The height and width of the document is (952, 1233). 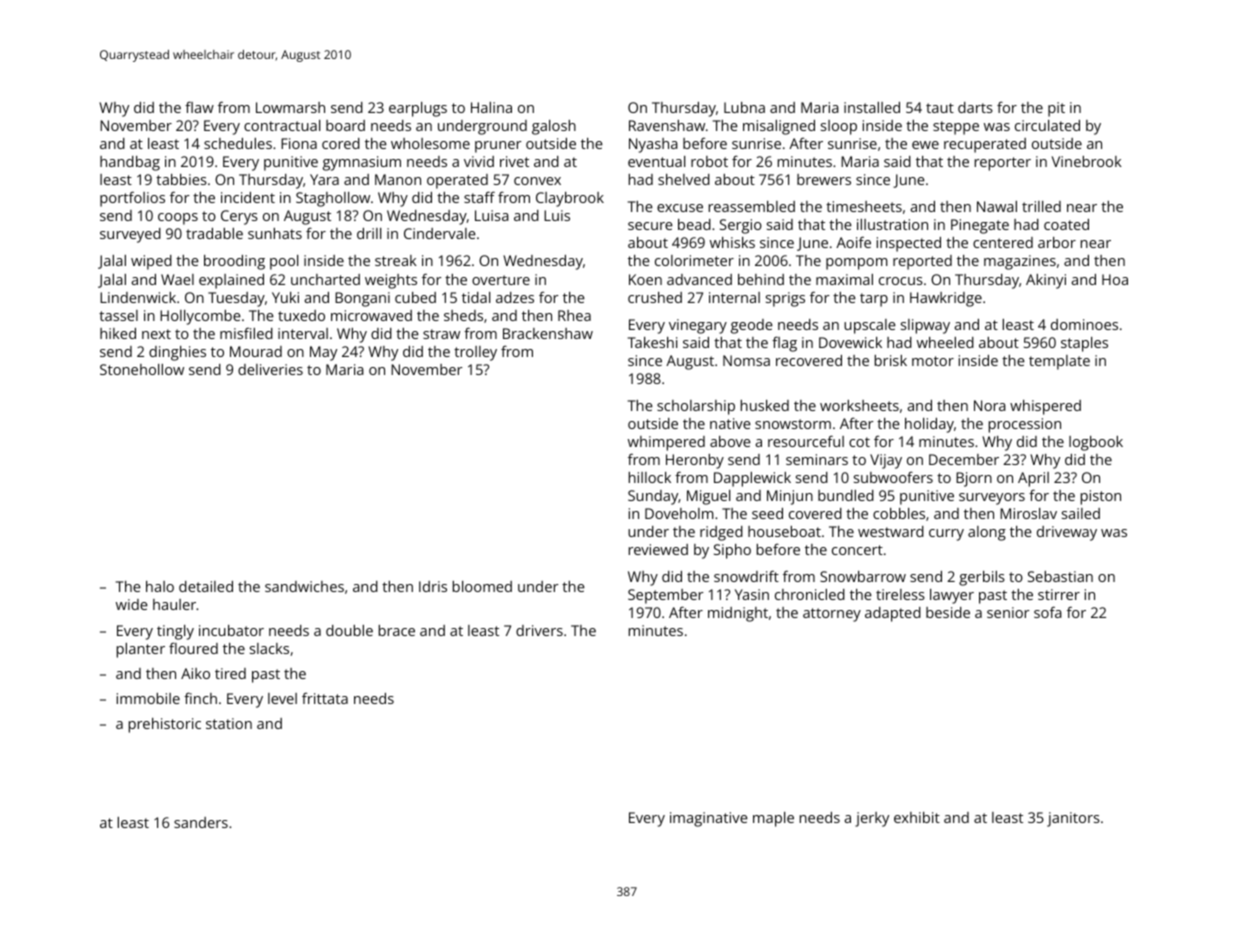 What do you see at coordinates (201, 822) in the document?
I see `sanders` at bounding box center [201, 822].
